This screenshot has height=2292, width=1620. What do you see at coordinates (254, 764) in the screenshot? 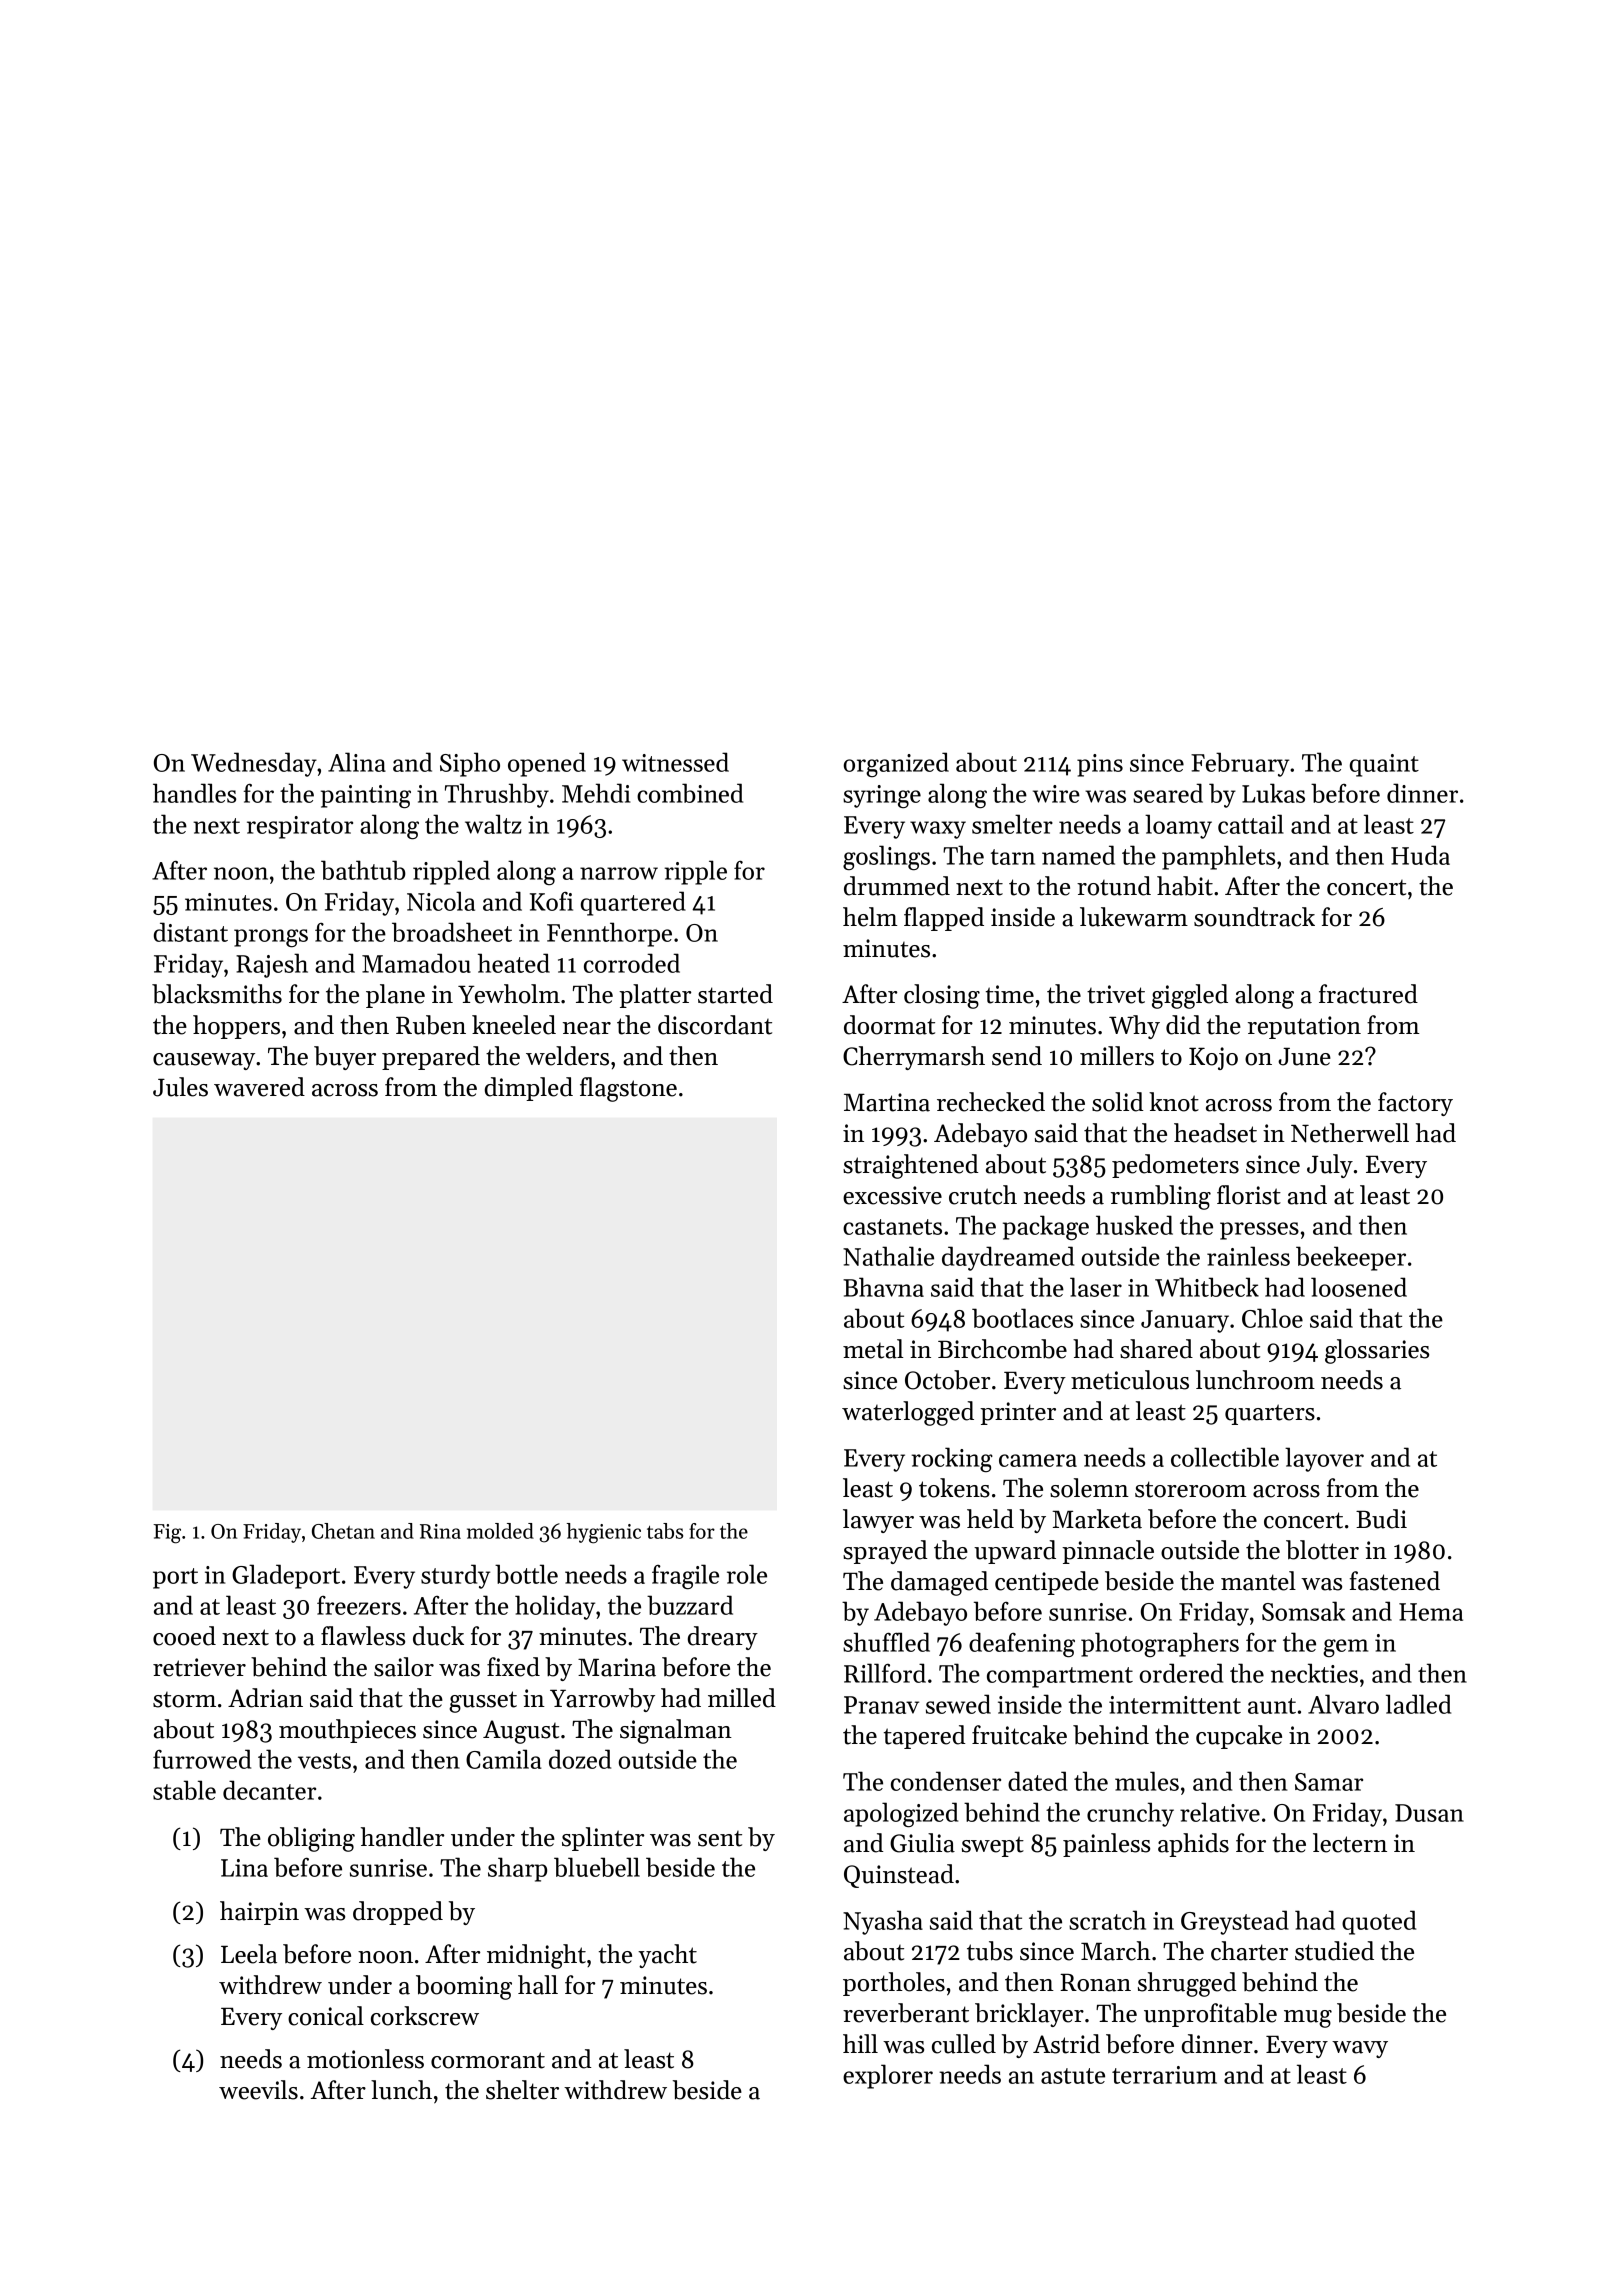
I see `Wednesday` at bounding box center [254, 764].
